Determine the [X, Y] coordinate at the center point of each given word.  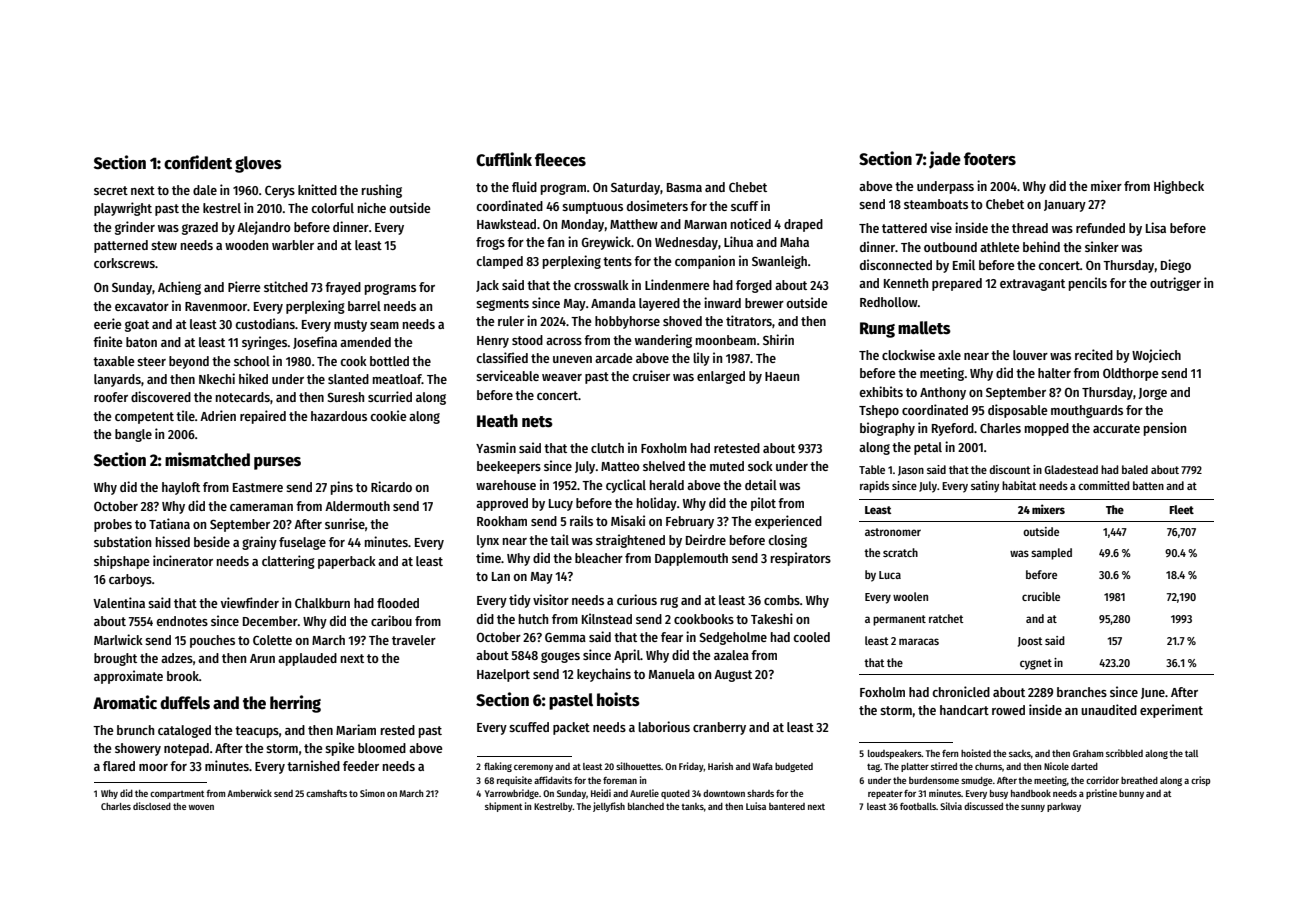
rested [398, 730]
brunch [135, 730]
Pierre [244, 286]
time [488, 557]
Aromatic [125, 702]
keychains [604, 675]
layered [659, 304]
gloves [258, 164]
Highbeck [1179, 187]
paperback [347, 562]
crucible [1041, 596]
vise [941, 227]
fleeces [560, 160]
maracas [919, 641]
